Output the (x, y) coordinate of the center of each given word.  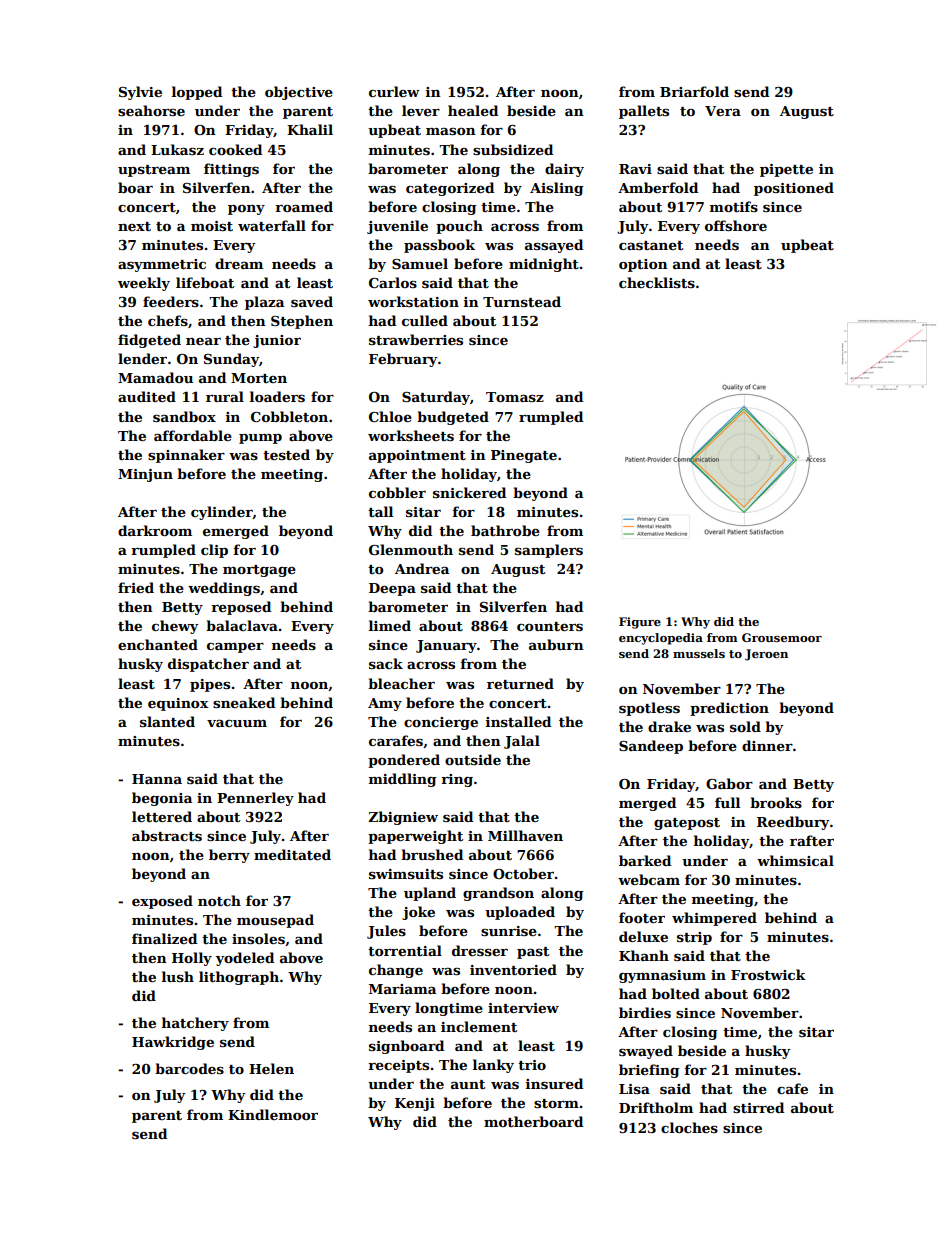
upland (430, 894)
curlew (394, 91)
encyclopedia (661, 639)
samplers (549, 551)
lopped (197, 93)
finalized (164, 938)
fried (136, 587)
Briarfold (694, 91)
